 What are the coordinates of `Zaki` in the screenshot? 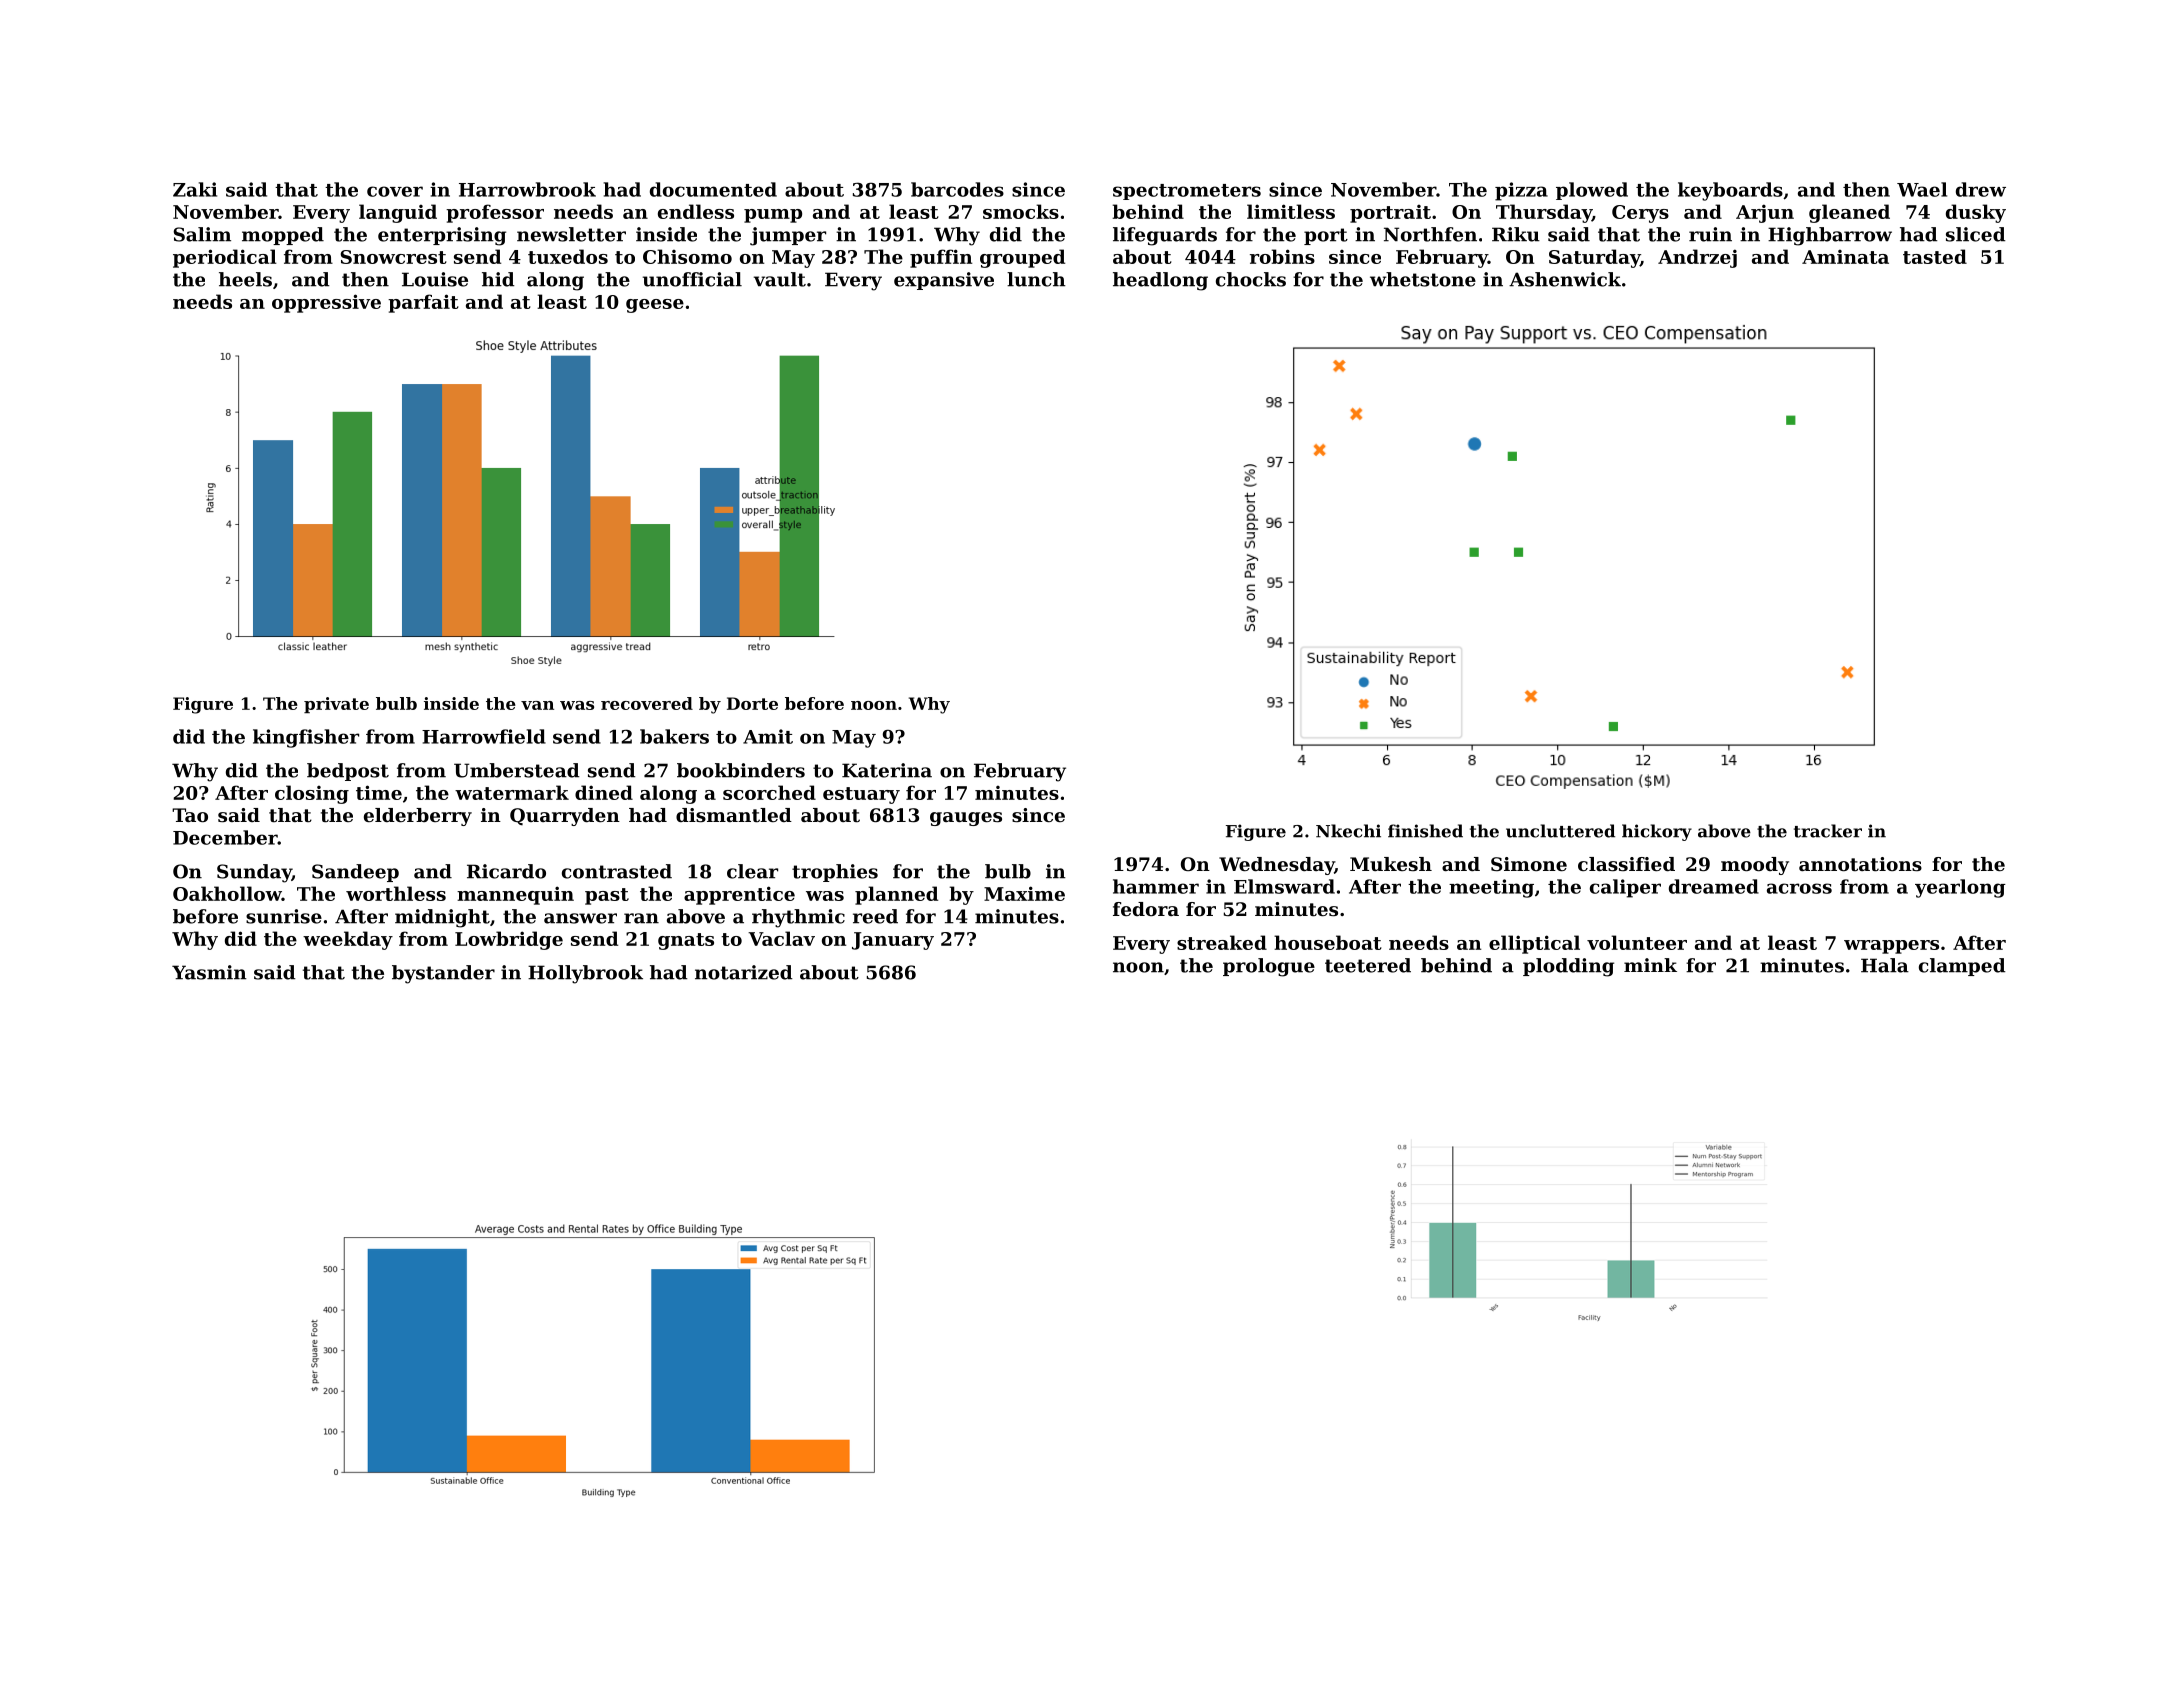 It's located at (195, 189).
